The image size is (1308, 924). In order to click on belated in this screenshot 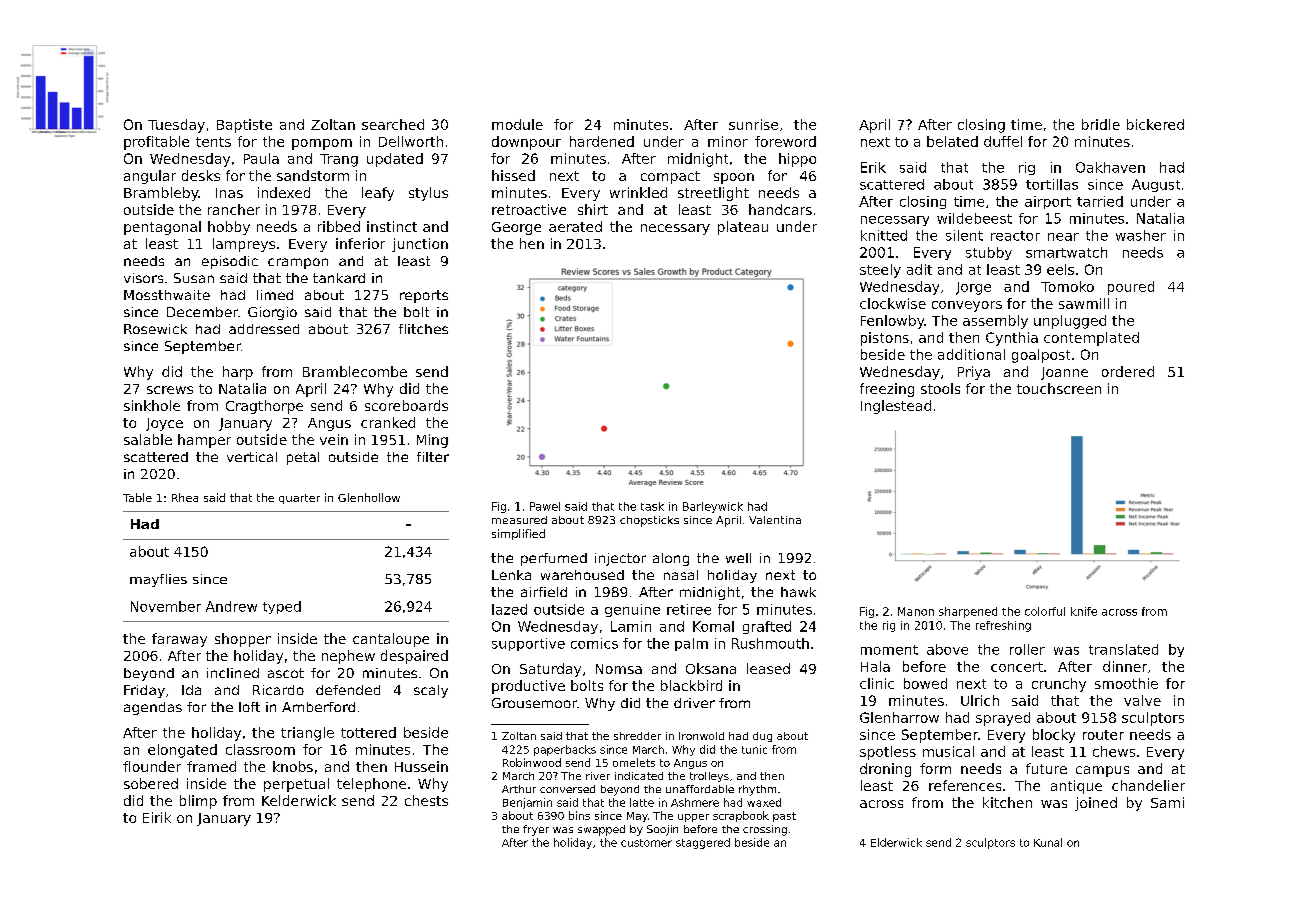, I will do `click(952, 141)`.
